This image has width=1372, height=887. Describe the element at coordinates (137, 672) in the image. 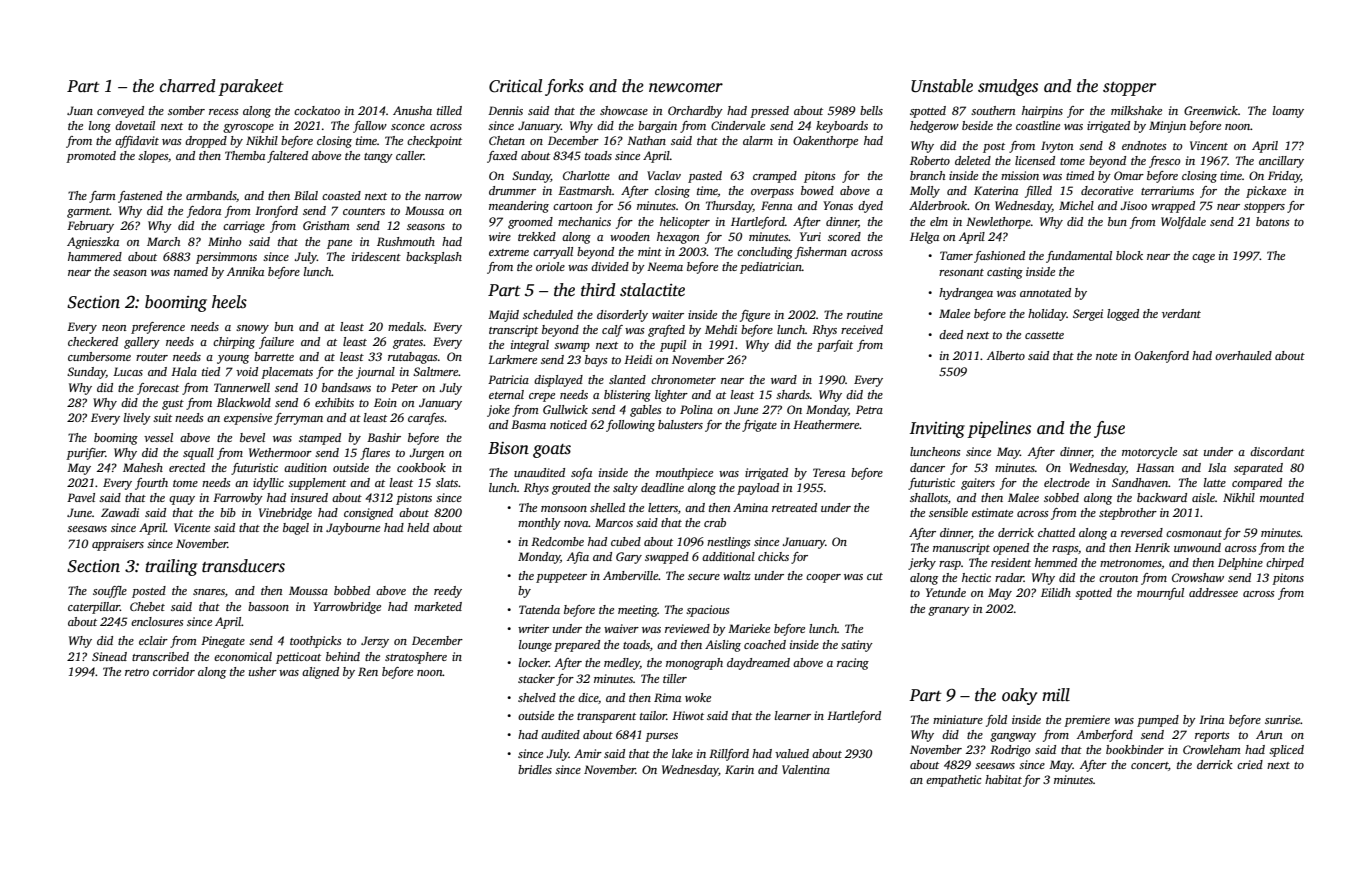

I see `retro` at that location.
